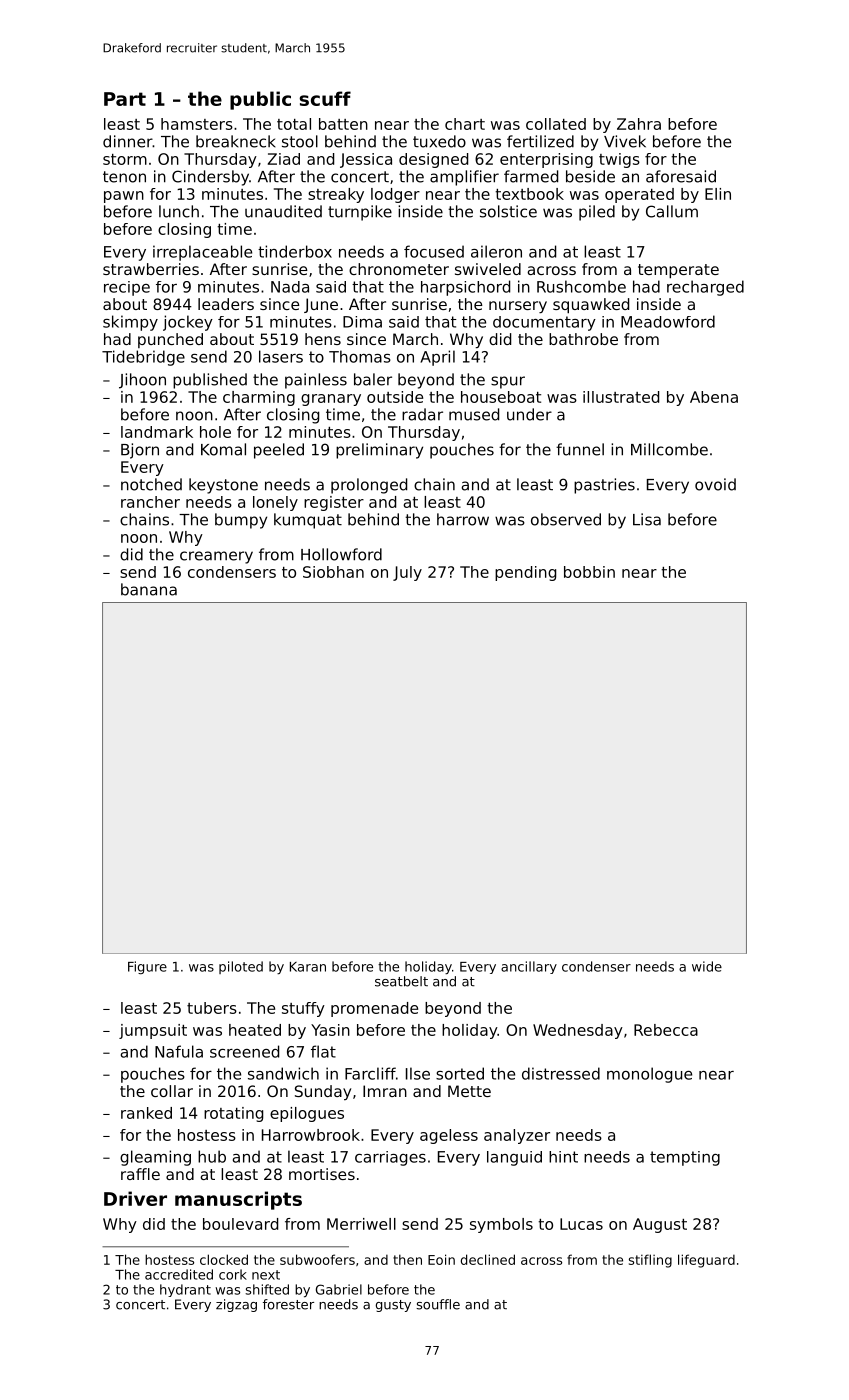 The height and width of the page is (1400, 849). I want to click on zigzag, so click(236, 1305).
